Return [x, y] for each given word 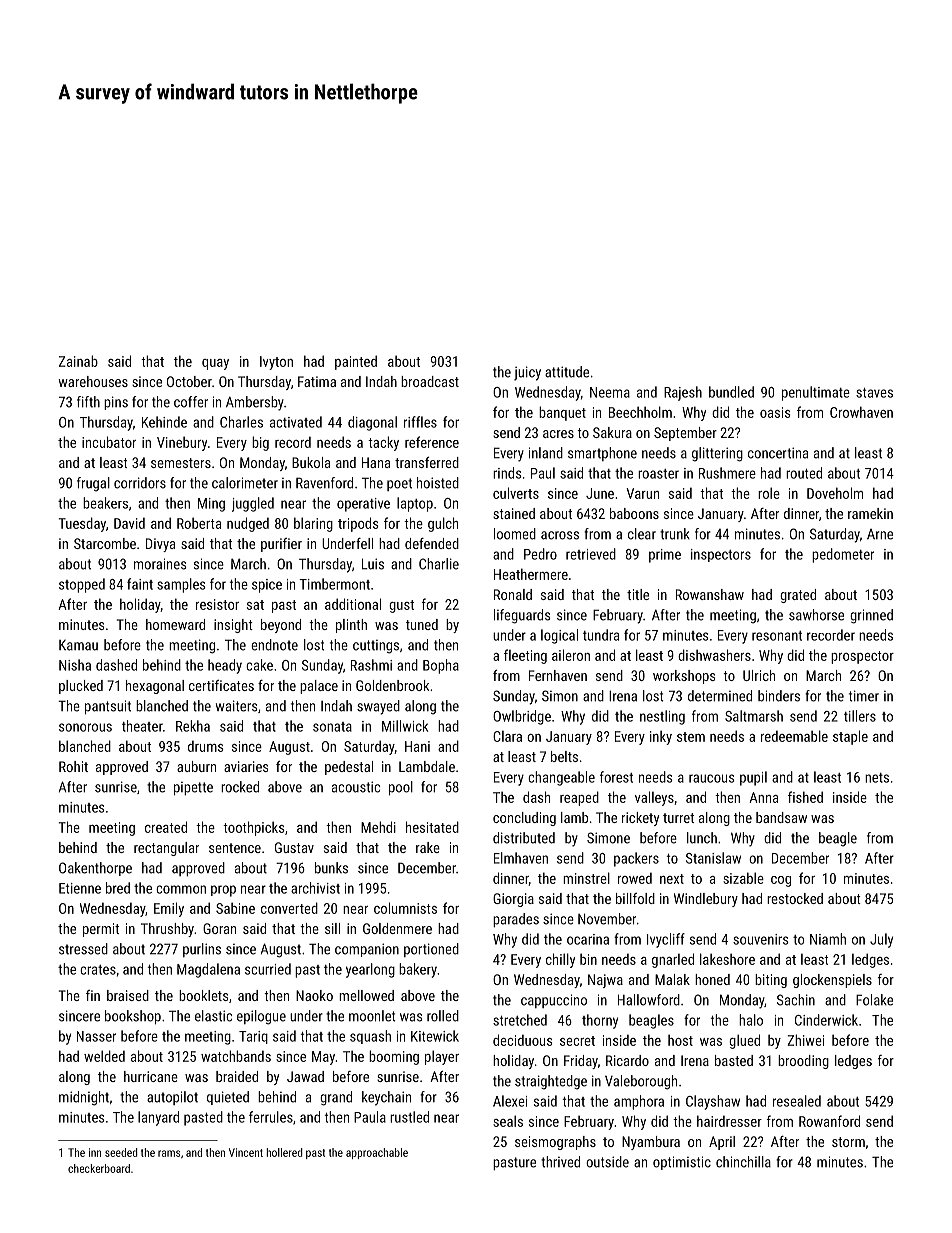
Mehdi [378, 827]
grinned [871, 616]
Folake [874, 1000]
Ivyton [276, 363]
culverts [516, 493]
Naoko [314, 995]
